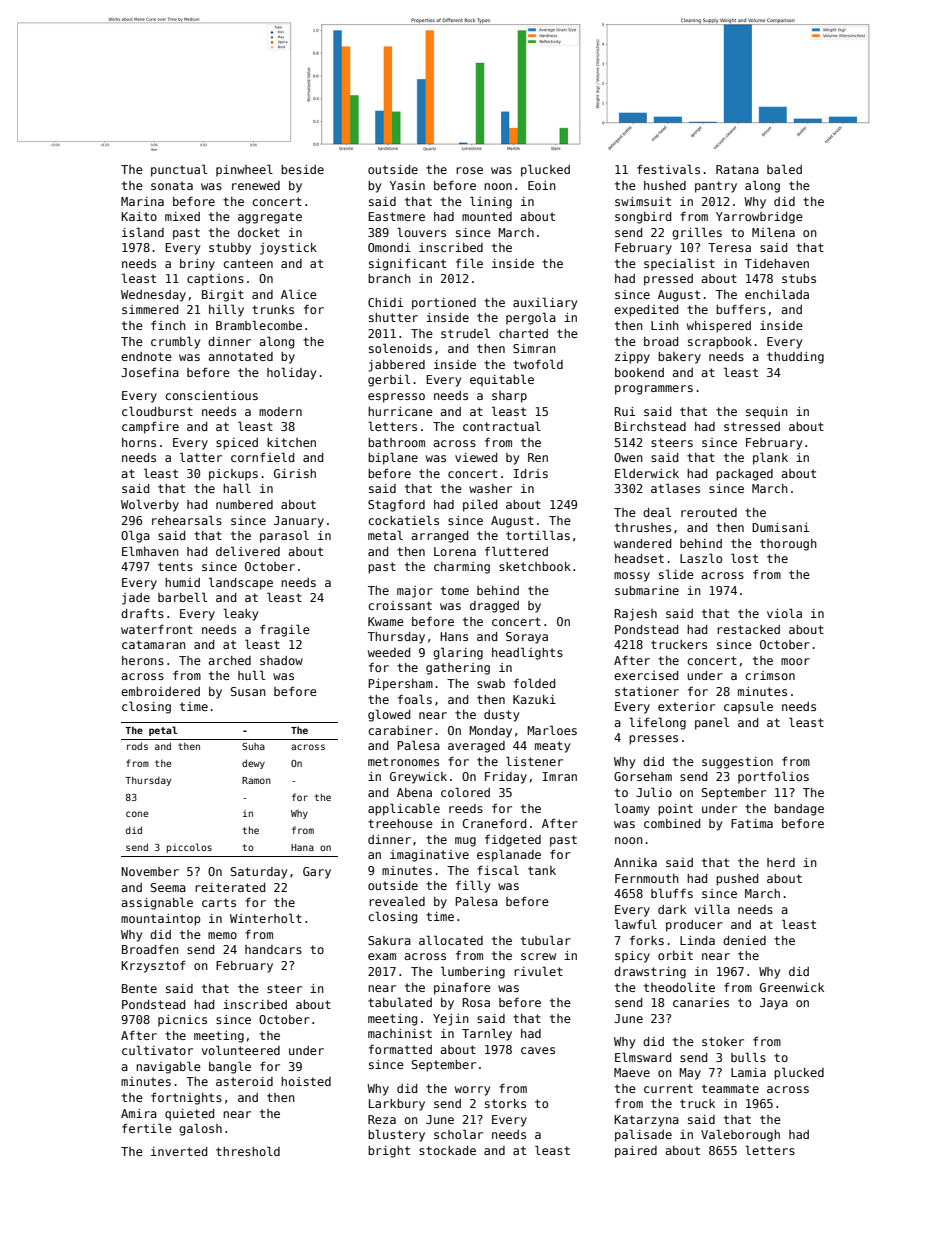 Image resolution: width=952 pixels, height=1233 pixels. I want to click on blustery, so click(396, 1135).
